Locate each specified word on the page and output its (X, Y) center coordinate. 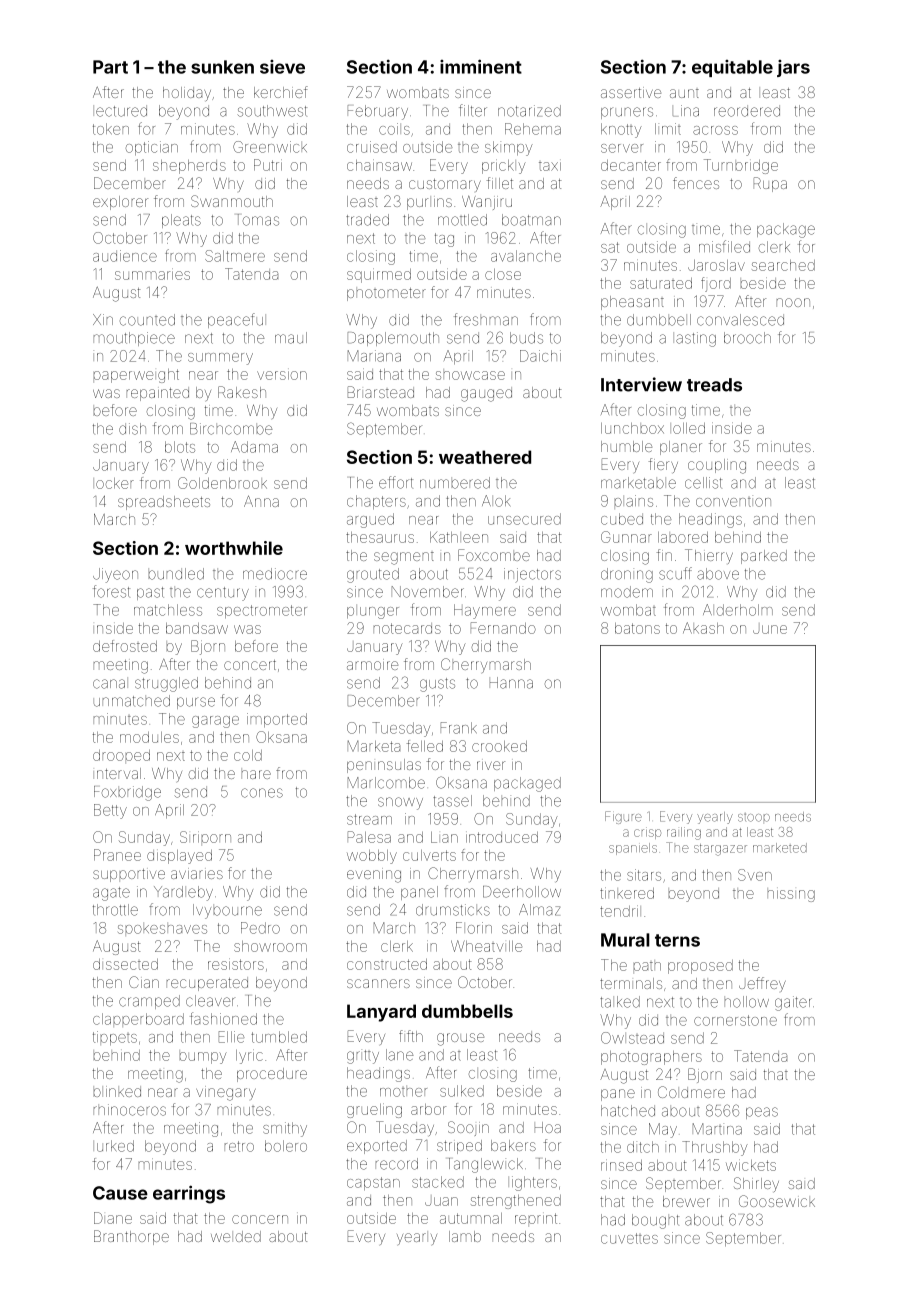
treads (714, 385)
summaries (152, 274)
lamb (465, 1236)
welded (236, 1236)
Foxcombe (494, 555)
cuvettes (629, 1238)
